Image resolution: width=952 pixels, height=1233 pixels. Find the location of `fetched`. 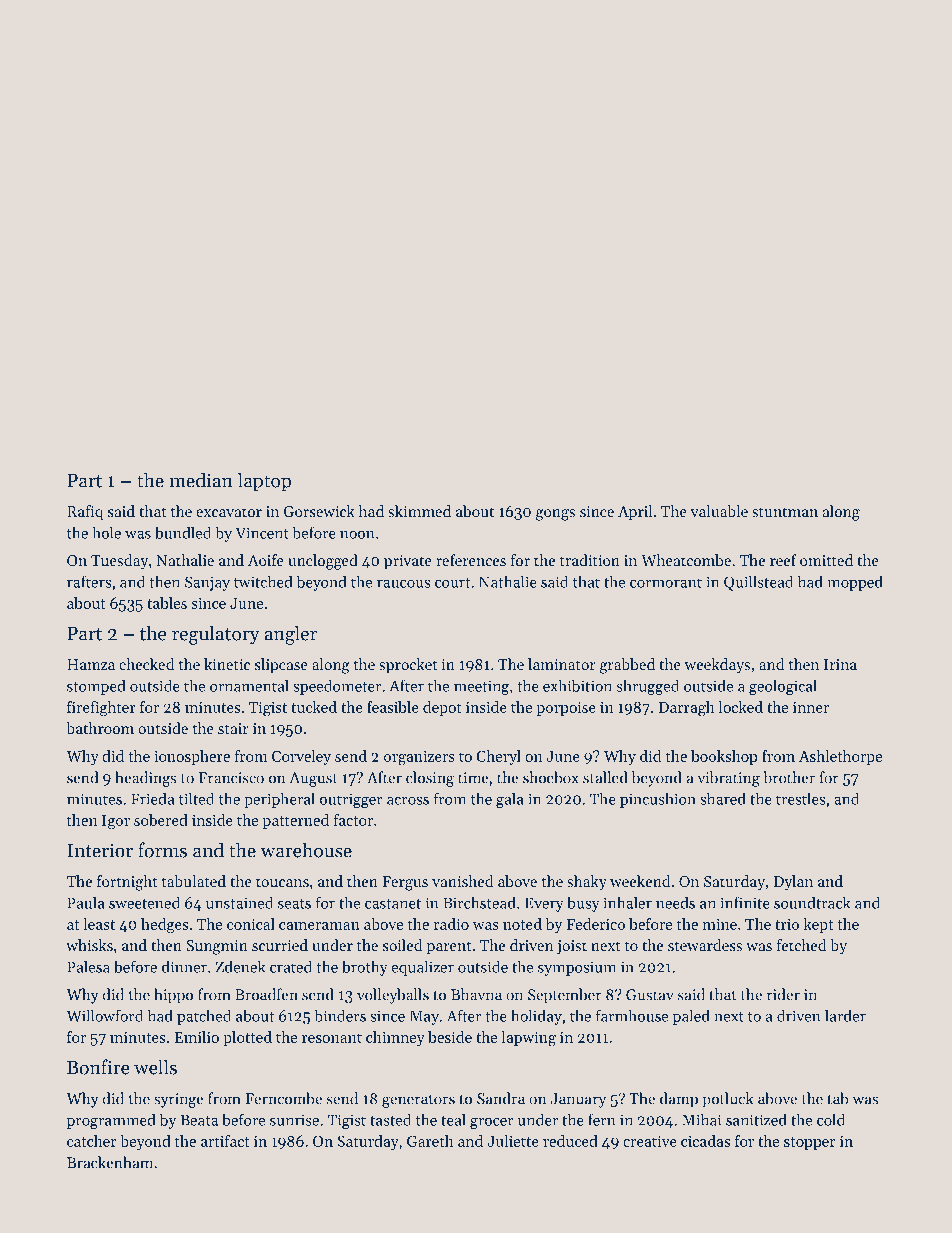

fetched is located at coordinates (801, 945).
